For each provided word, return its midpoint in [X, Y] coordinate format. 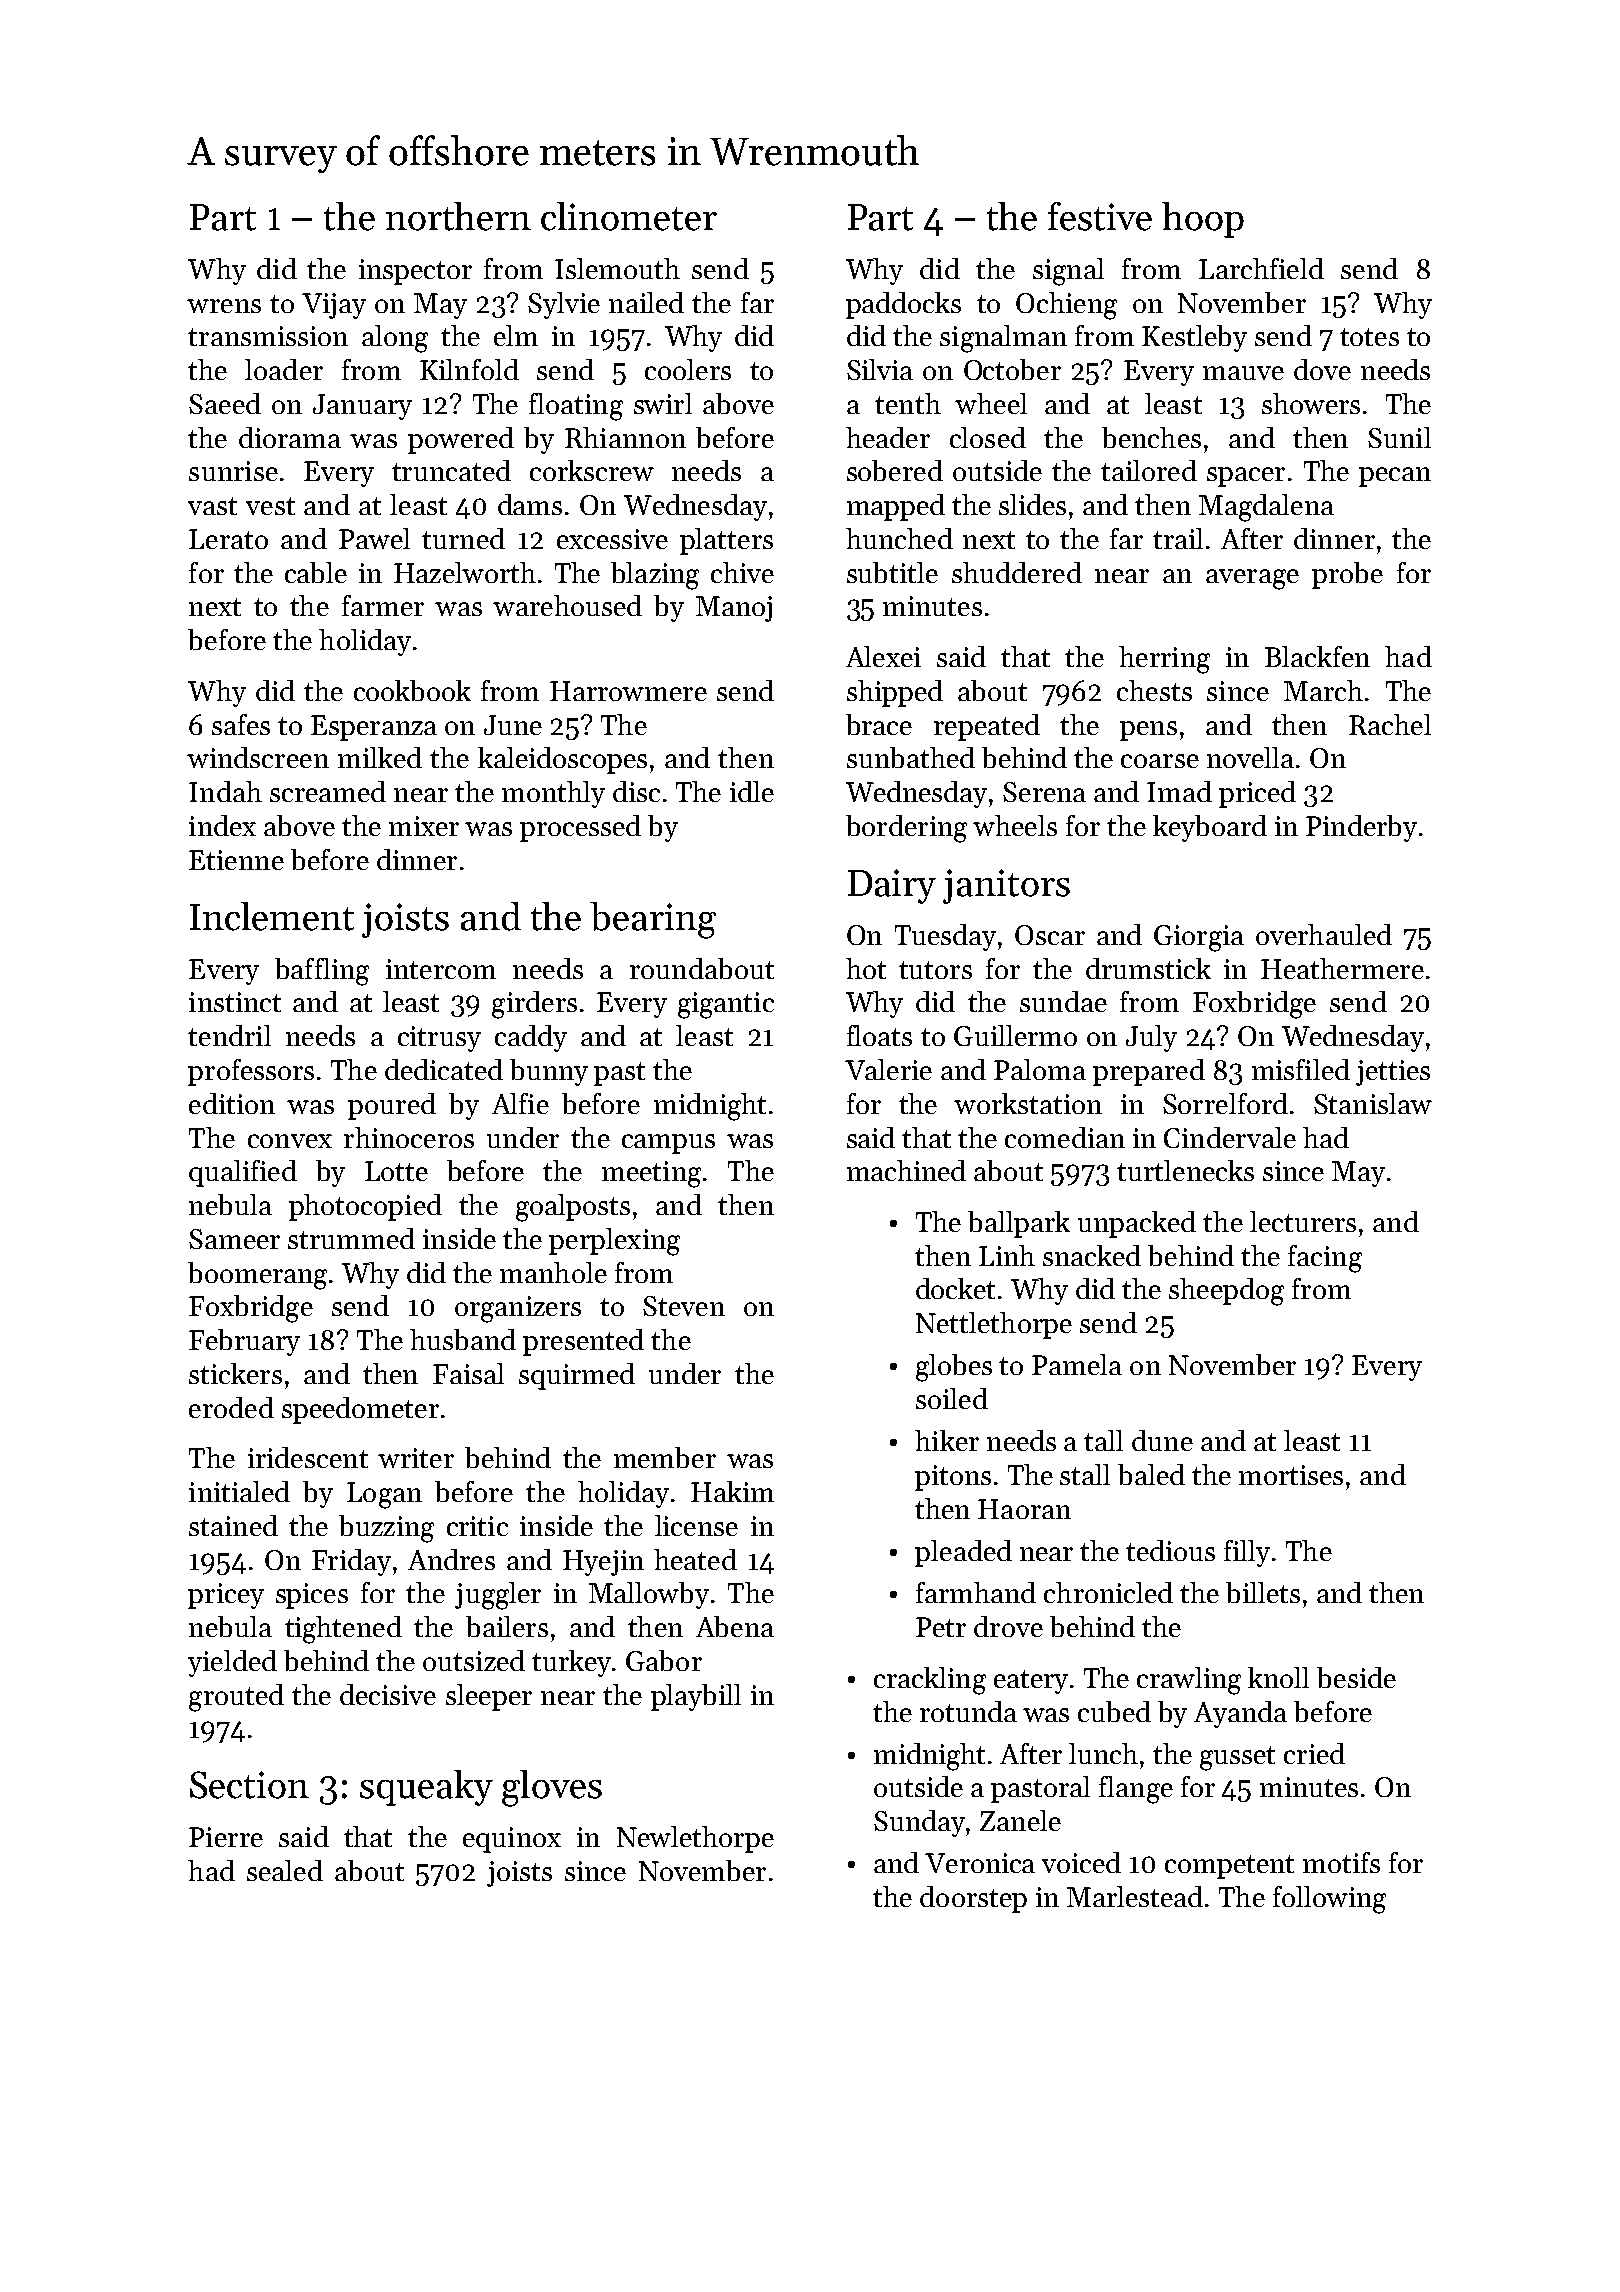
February [244, 1342]
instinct [235, 1002]
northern [458, 216]
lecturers [1303, 1221]
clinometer [629, 216]
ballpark [1019, 1224]
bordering [906, 829]
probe [1347, 575]
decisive [388, 1694]
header [888, 437]
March [1323, 690]
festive [1100, 216]
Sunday [919, 1823]
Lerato [228, 539]
